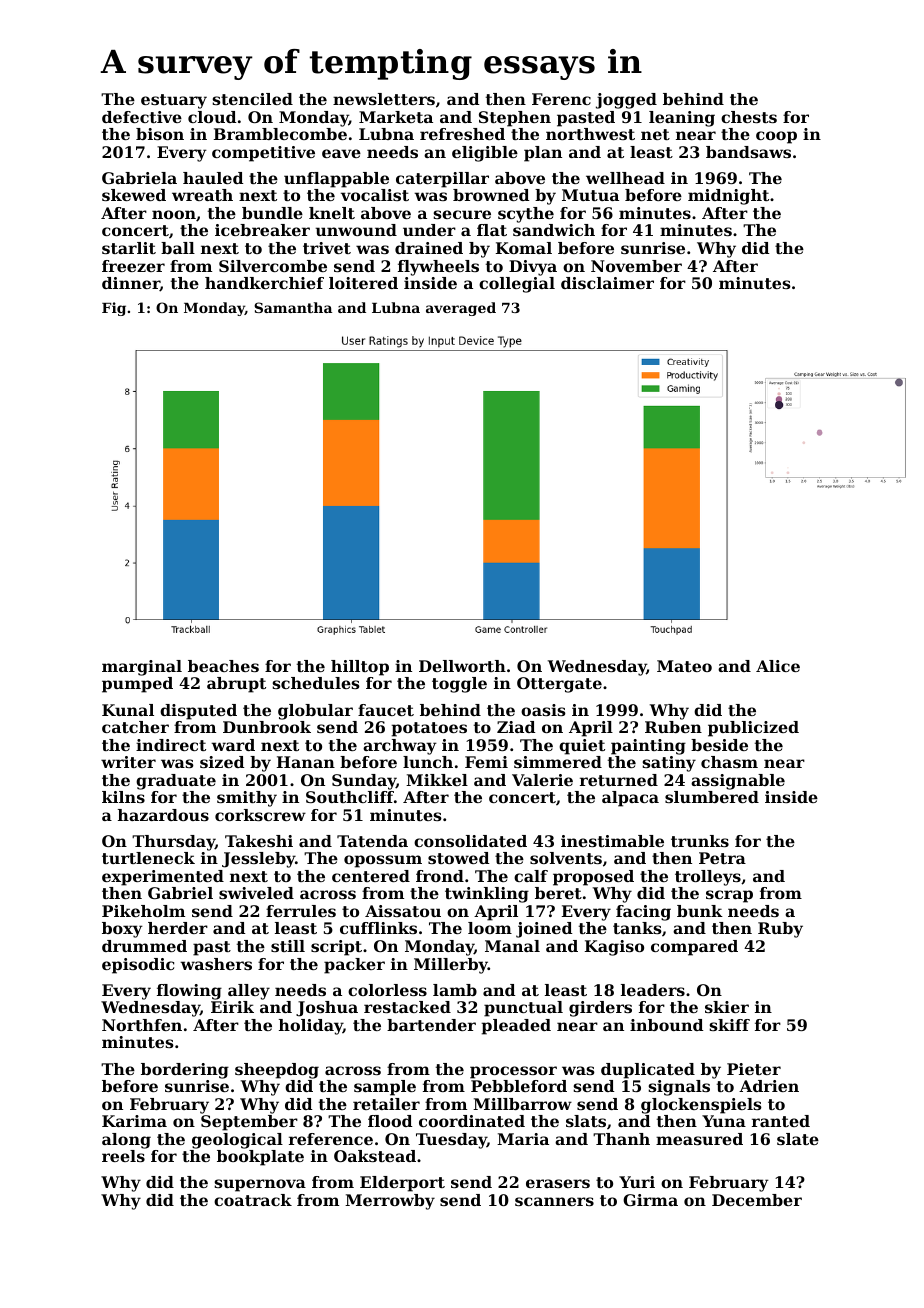  Describe the element at coordinates (684, 666) in the screenshot. I see `Mateo` at that location.
